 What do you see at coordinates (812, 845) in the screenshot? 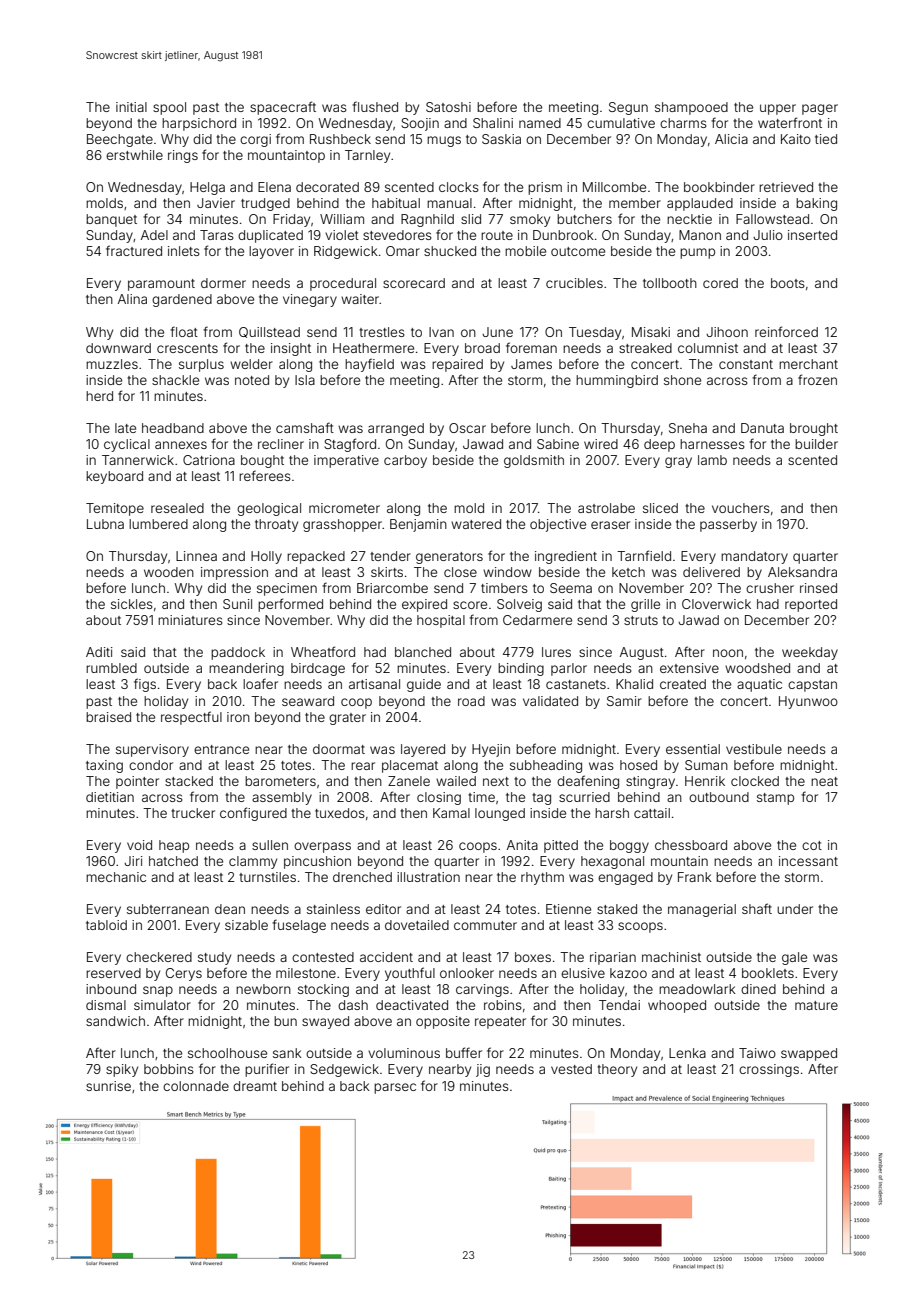
I see `cot` at bounding box center [812, 845].
